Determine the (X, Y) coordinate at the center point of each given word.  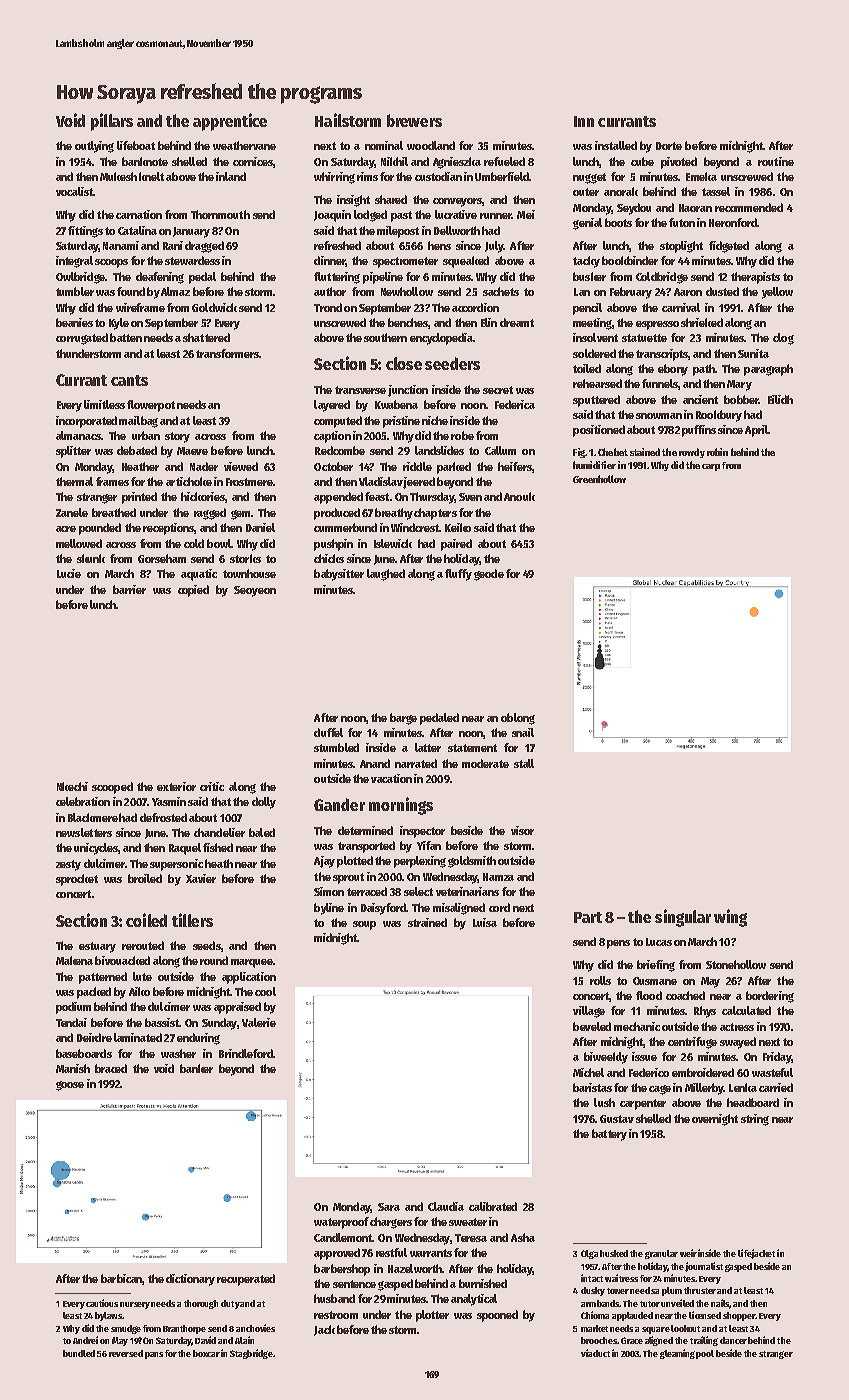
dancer (733, 1340)
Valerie (259, 1022)
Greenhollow (599, 479)
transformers (227, 353)
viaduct (595, 1353)
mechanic (637, 1026)
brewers (414, 120)
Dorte (669, 146)
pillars (112, 122)
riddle (417, 466)
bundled (79, 1353)
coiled (146, 920)
